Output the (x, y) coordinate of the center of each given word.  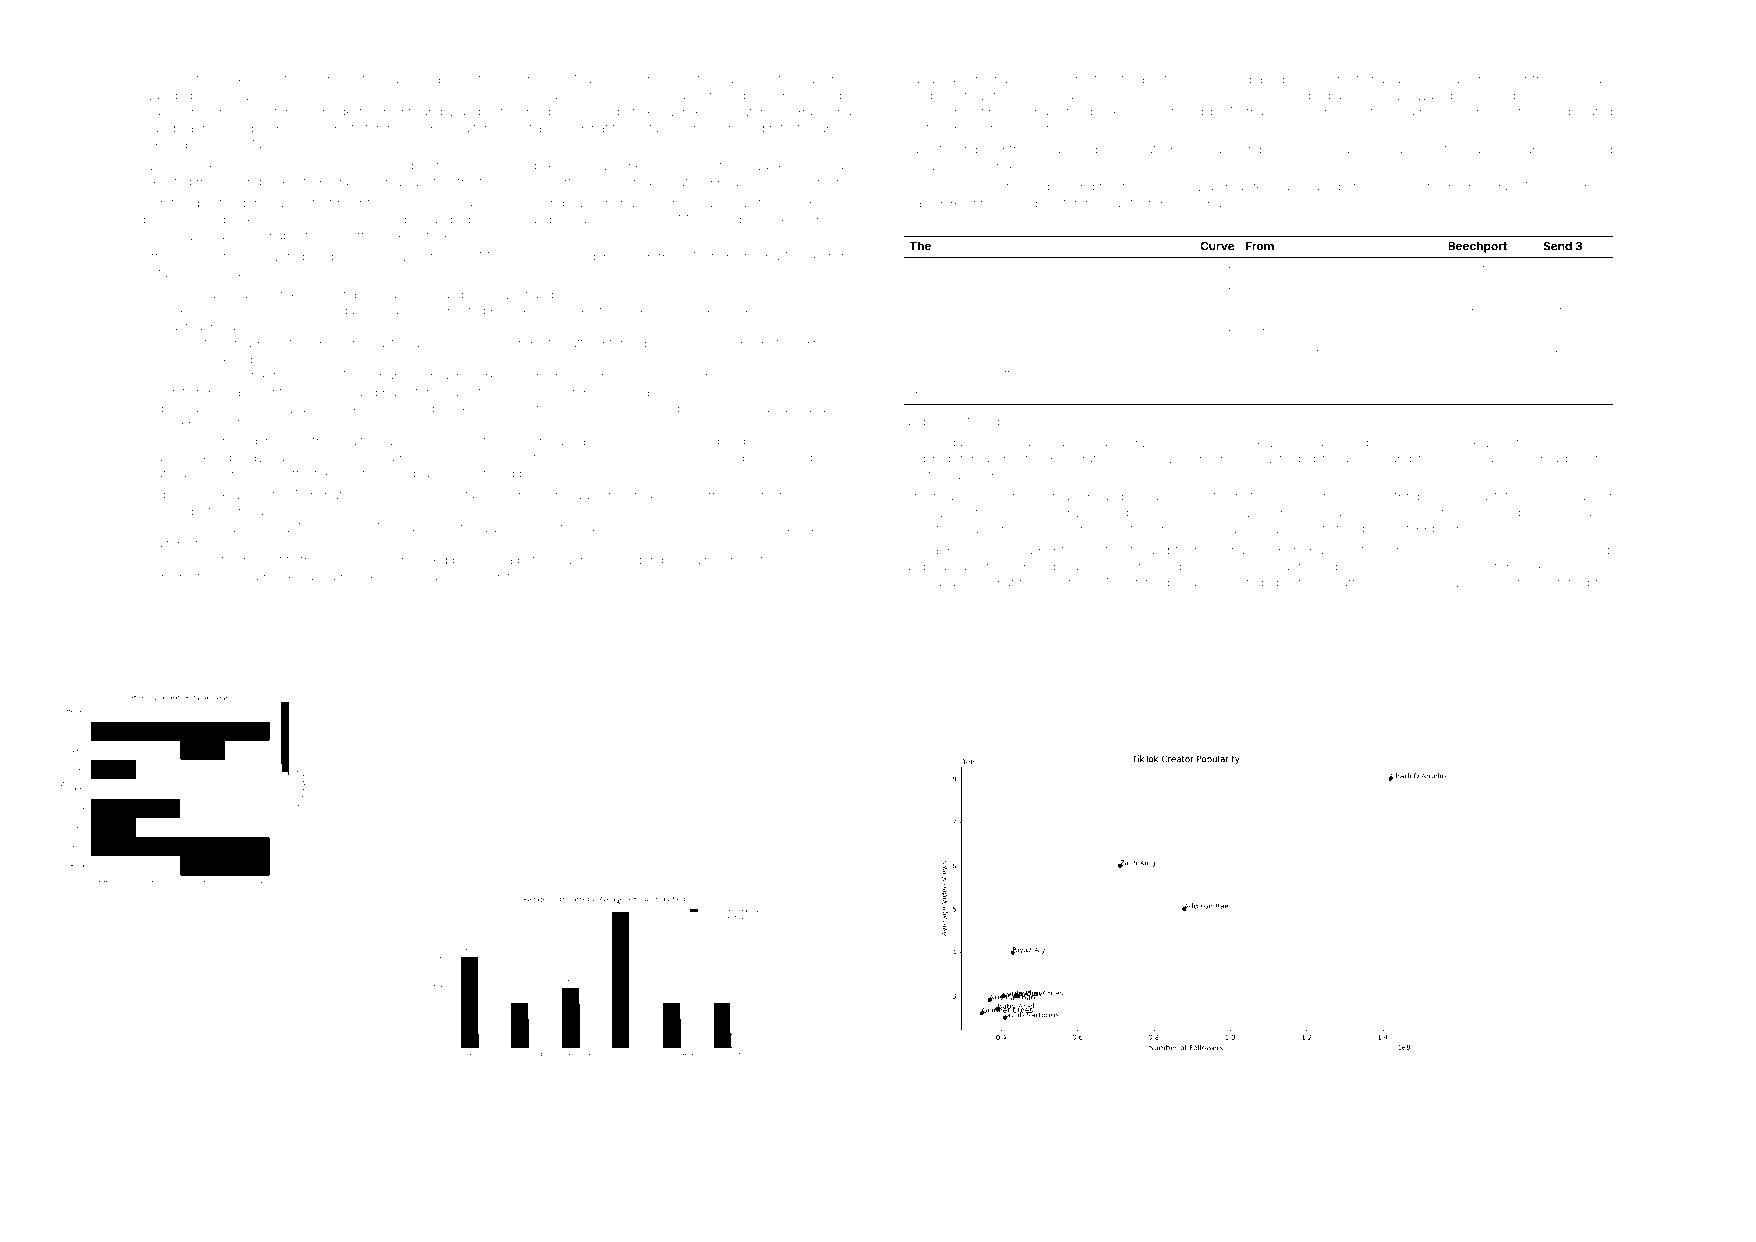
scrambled (1409, 149)
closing (205, 220)
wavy (731, 168)
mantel (1062, 583)
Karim (400, 311)
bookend (1310, 393)
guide (173, 578)
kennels (930, 267)
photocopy (487, 394)
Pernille (781, 310)
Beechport (1477, 247)
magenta (657, 394)
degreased (201, 97)
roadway (1471, 223)
